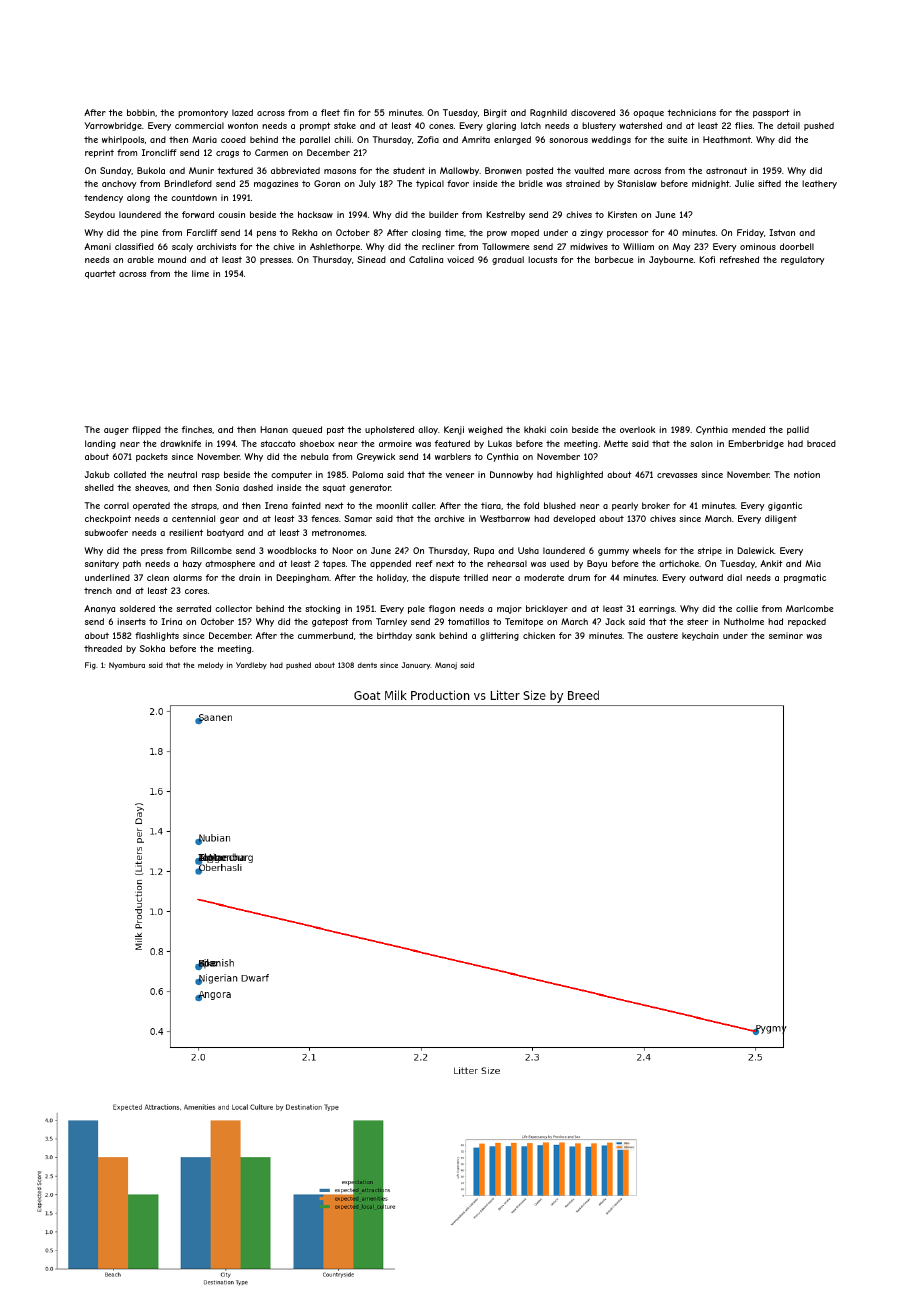  Describe the element at coordinates (127, 666) in the document. I see `Nyambura` at that location.
